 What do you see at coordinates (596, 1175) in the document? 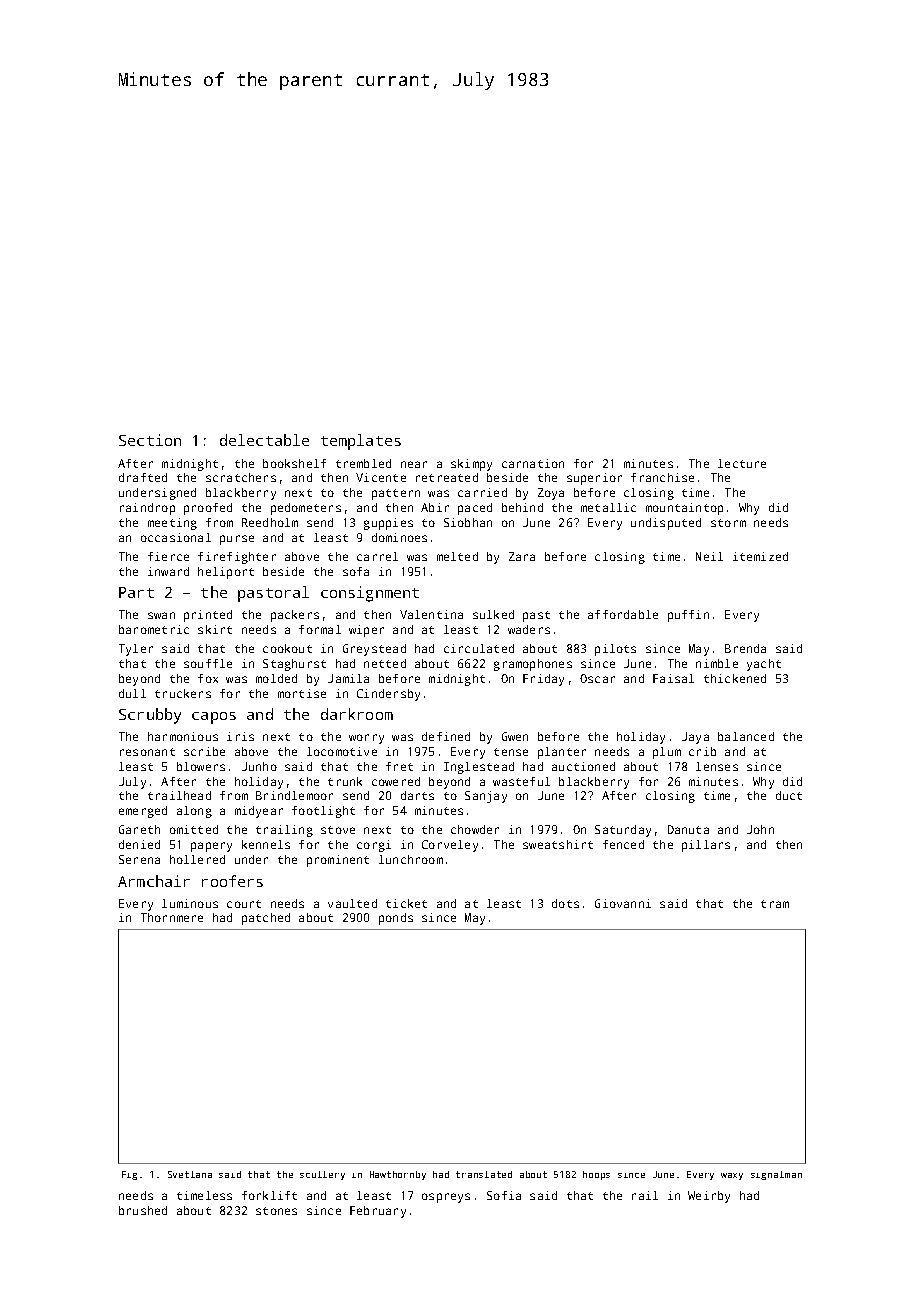
I see `hoops` at bounding box center [596, 1175].
